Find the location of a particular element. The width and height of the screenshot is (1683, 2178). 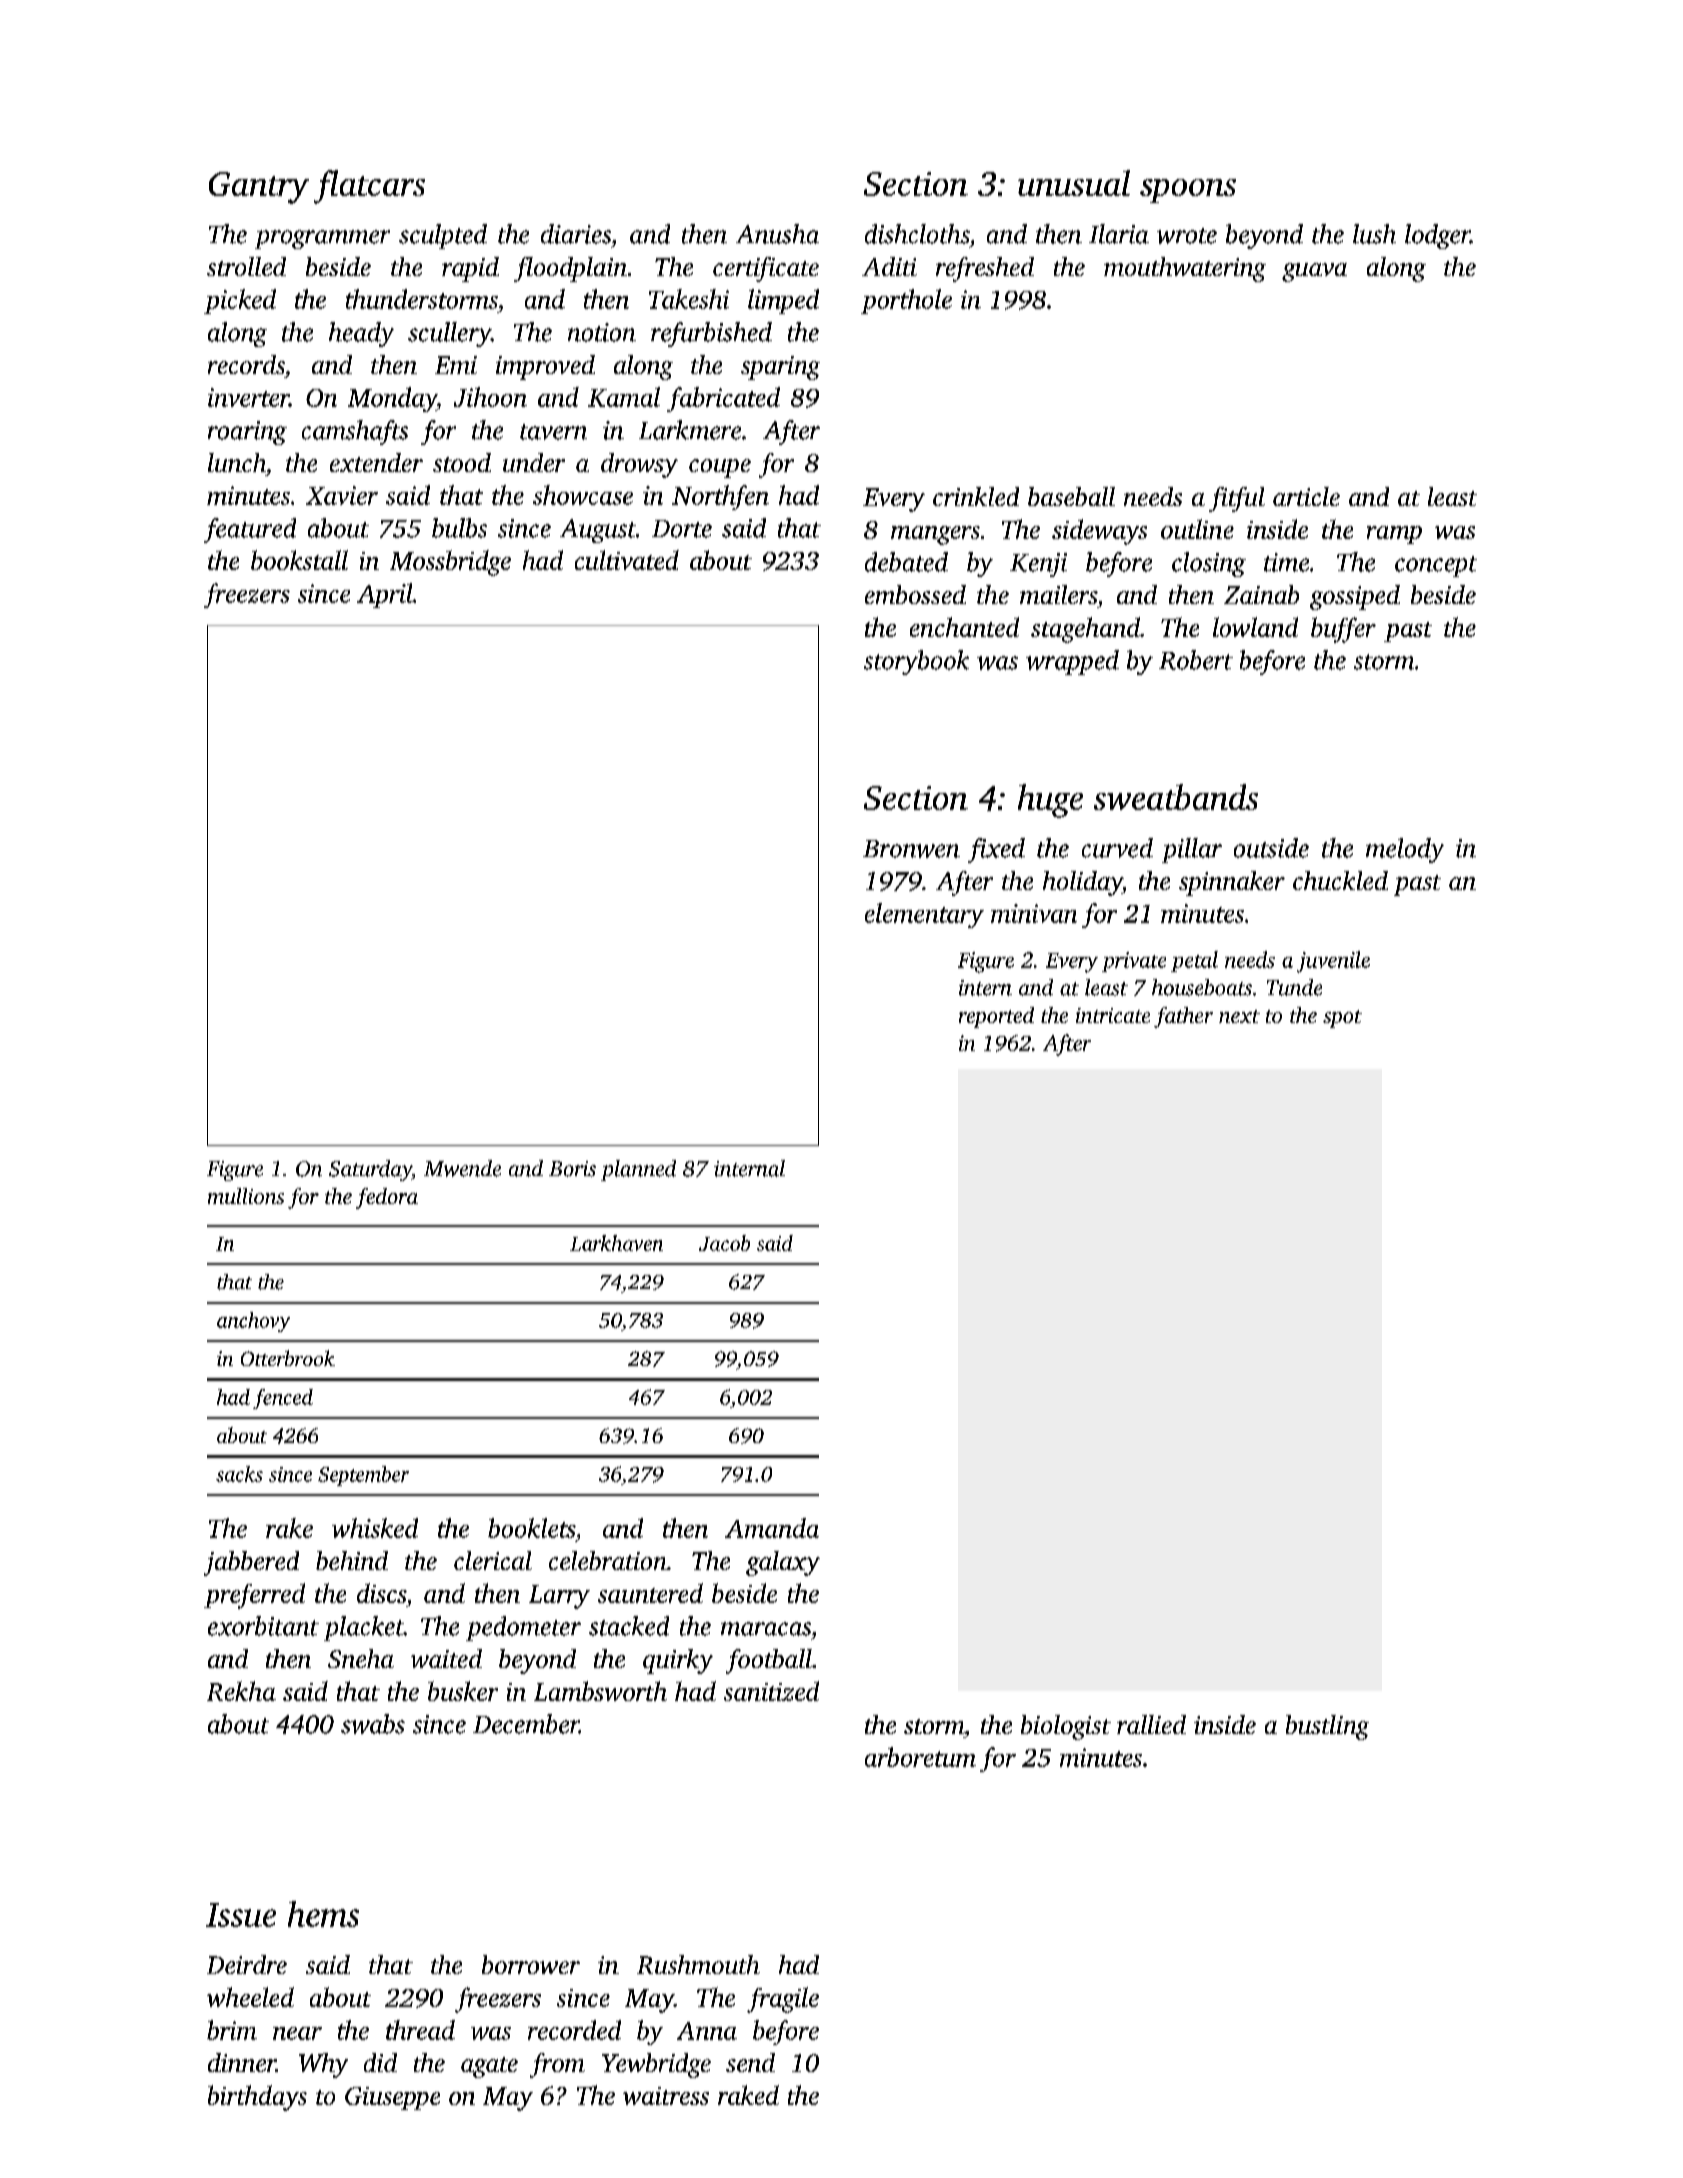

dishcloths is located at coordinates (917, 234).
